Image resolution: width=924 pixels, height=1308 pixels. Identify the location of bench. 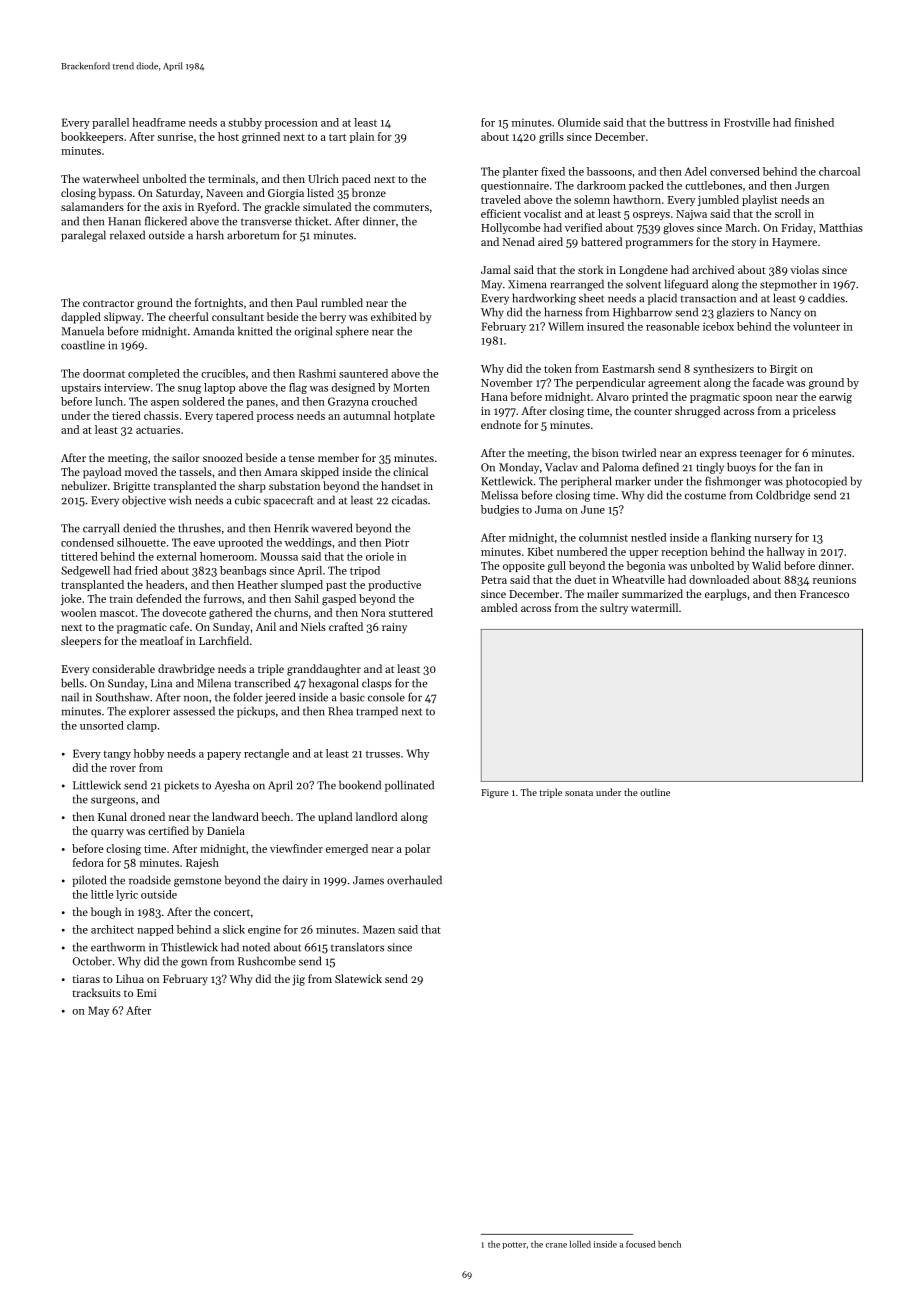
(669, 1244).
